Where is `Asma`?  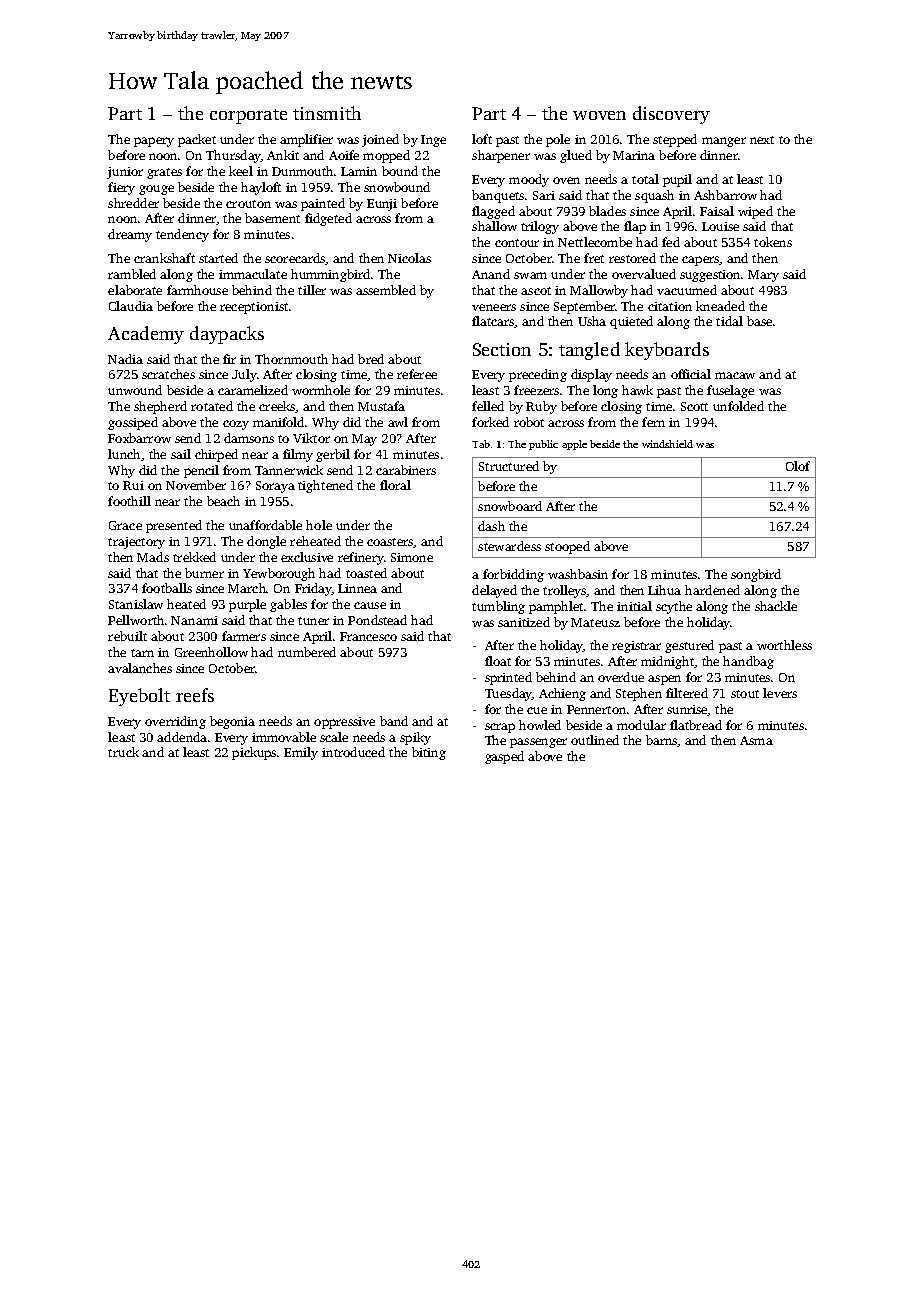 Asma is located at coordinates (756, 740).
